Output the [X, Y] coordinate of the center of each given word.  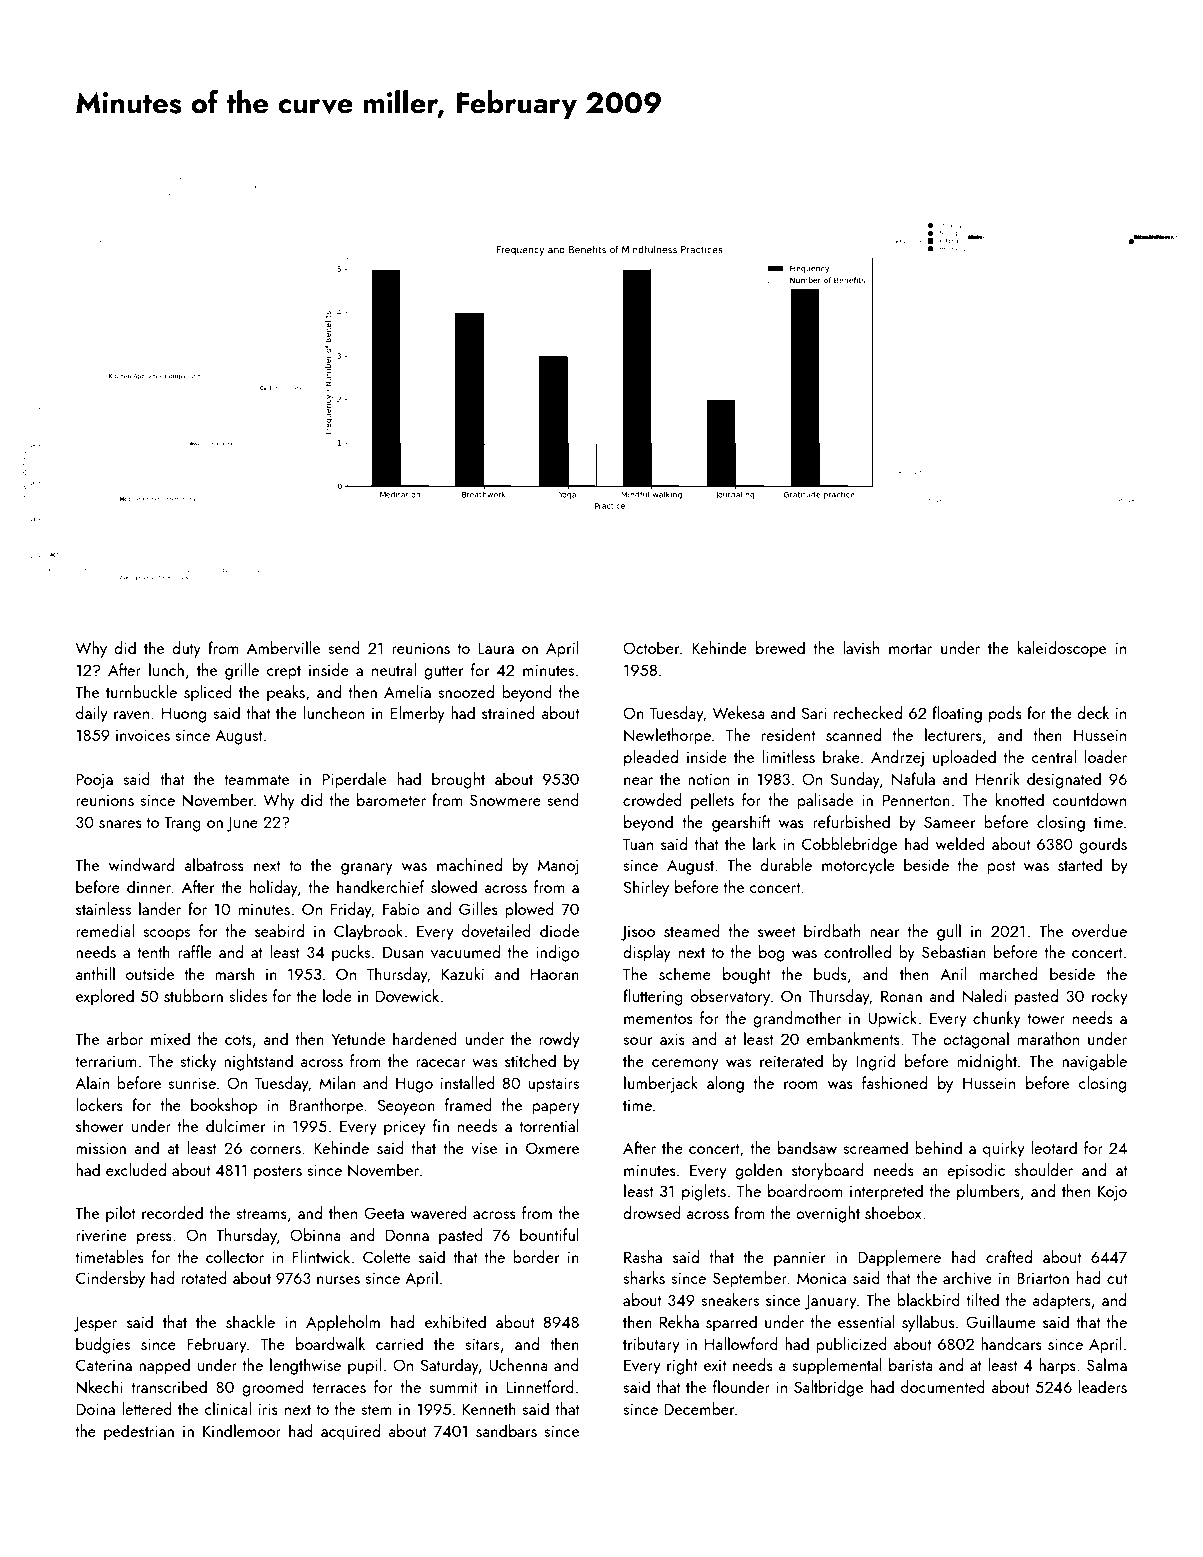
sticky [198, 1062]
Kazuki [463, 973]
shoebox [893, 1212]
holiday [274, 888]
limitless [788, 756]
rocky [1109, 997]
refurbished [851, 821]
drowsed [652, 1212]
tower [1046, 1019]
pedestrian [139, 1432]
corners [275, 1150]
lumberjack [661, 1084]
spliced [208, 693]
